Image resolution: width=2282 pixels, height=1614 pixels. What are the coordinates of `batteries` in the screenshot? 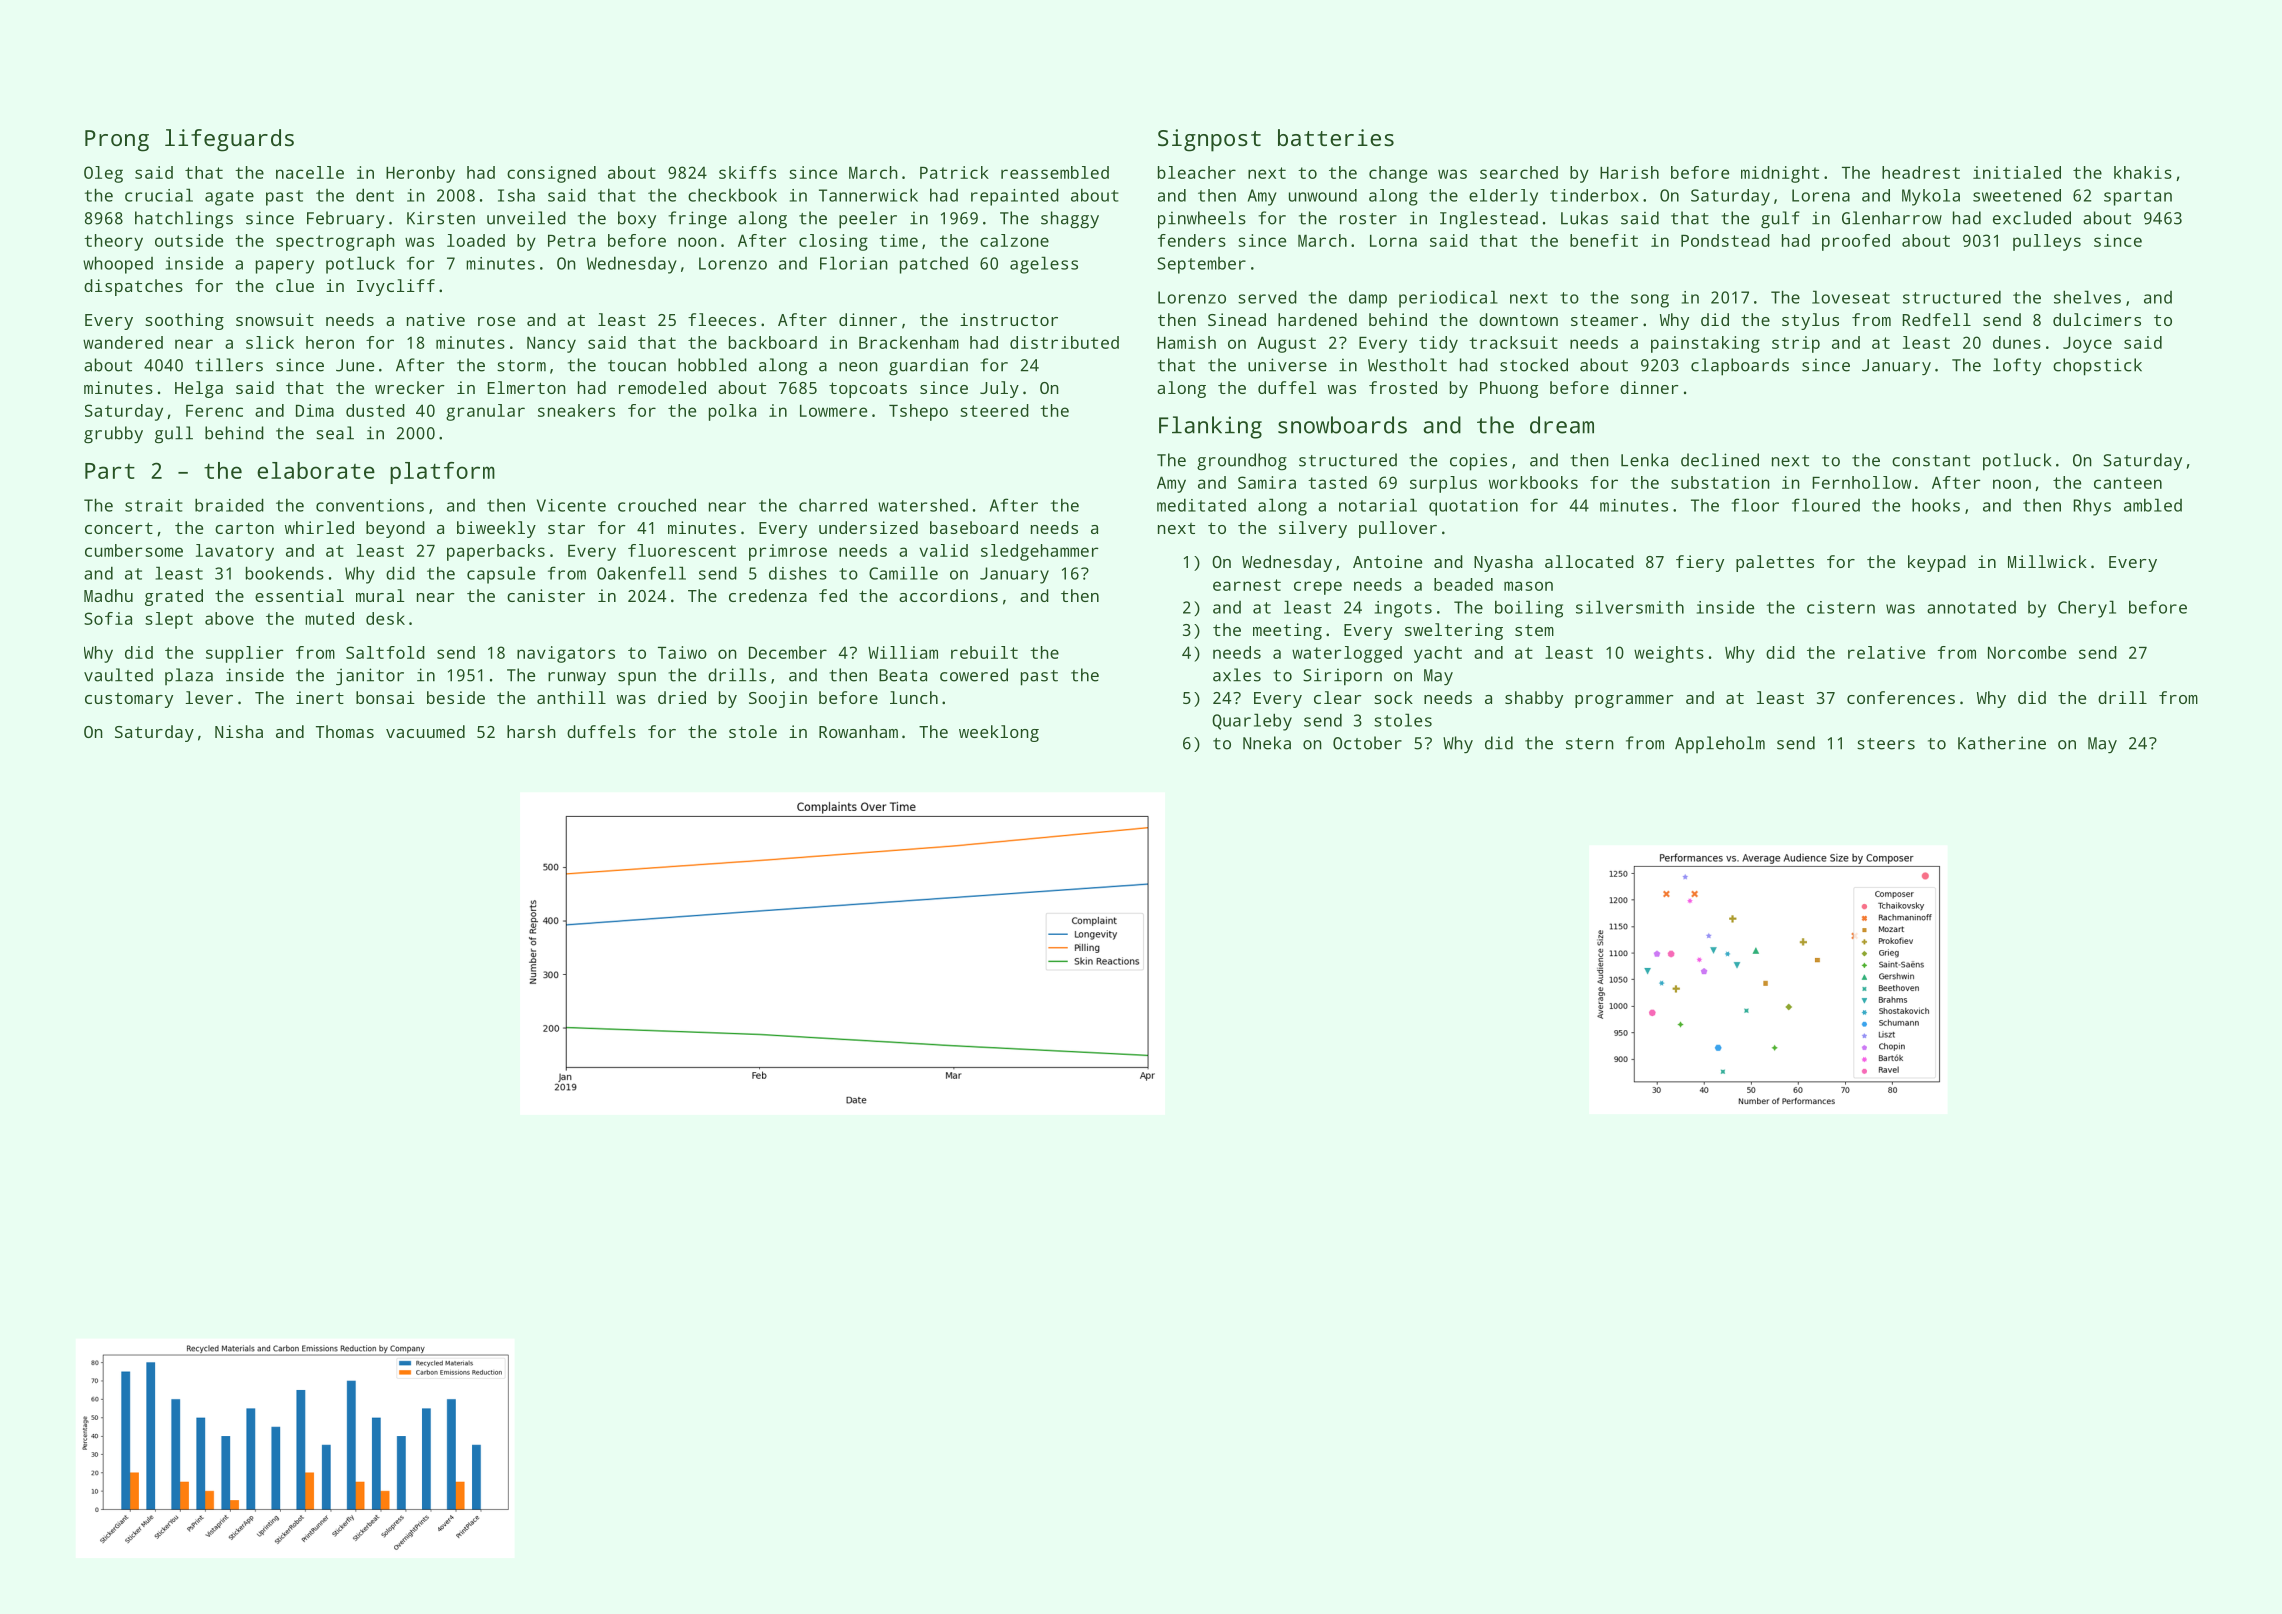 It's located at (1336, 137).
